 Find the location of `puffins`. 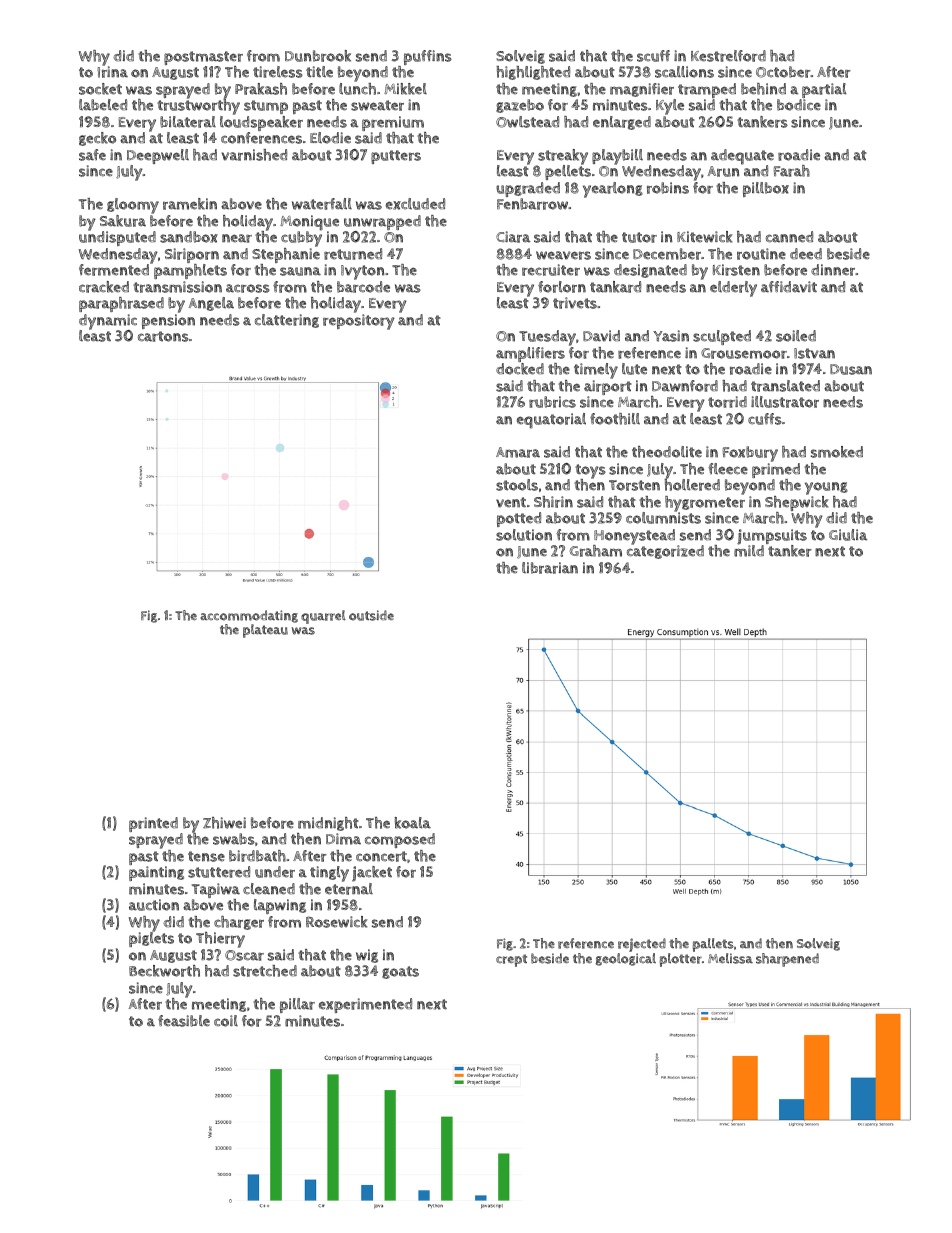

puffins is located at coordinates (428, 57).
